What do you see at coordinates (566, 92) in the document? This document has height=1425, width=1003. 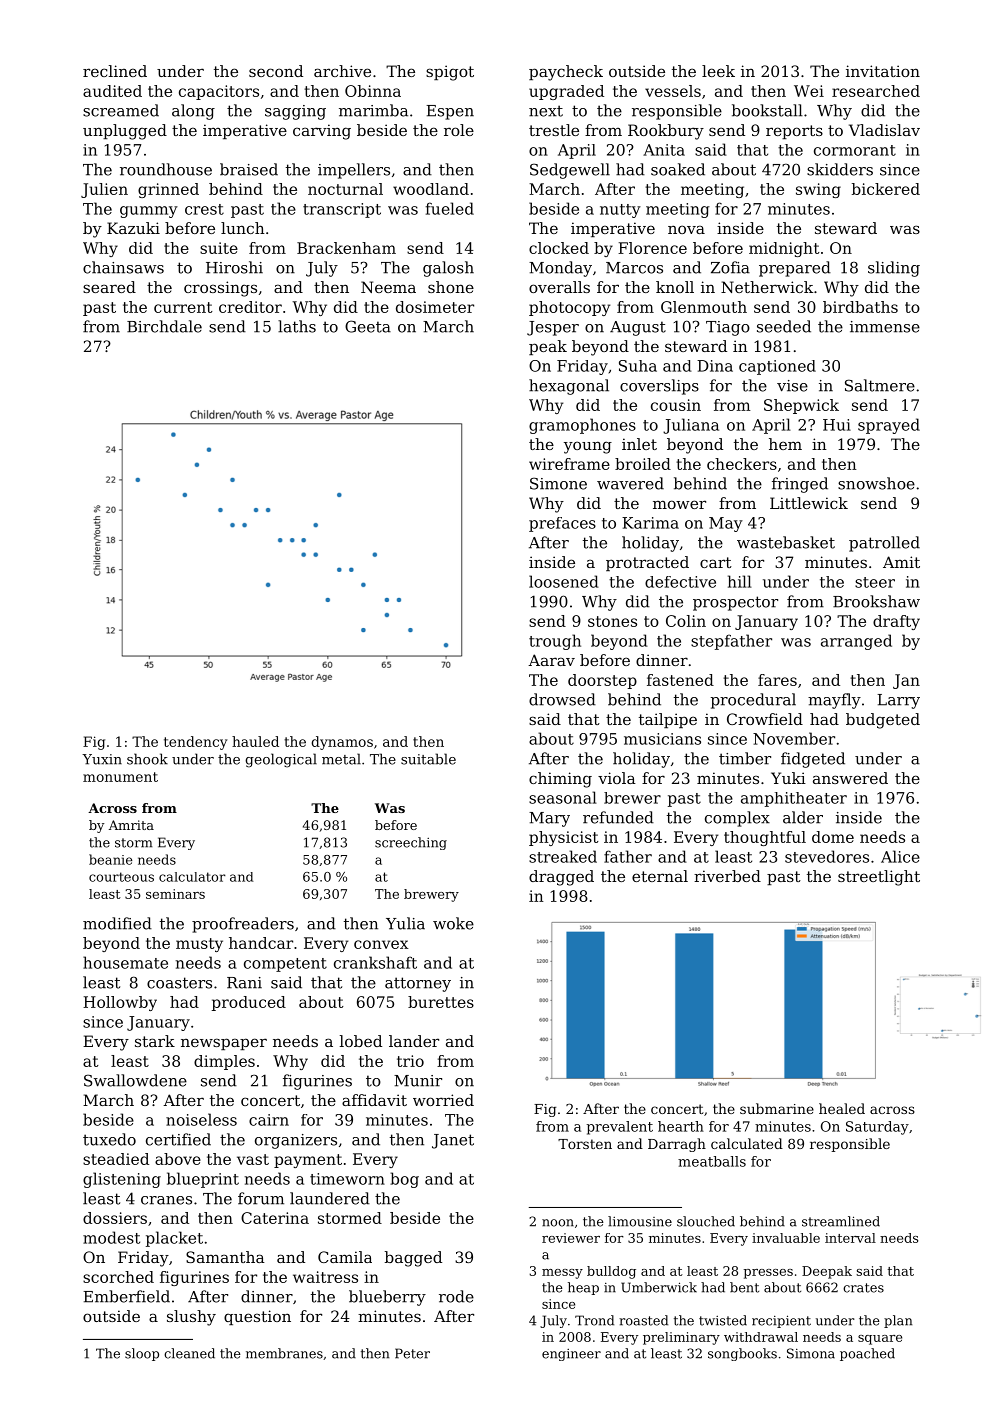 I see `upgraded` at bounding box center [566, 92].
